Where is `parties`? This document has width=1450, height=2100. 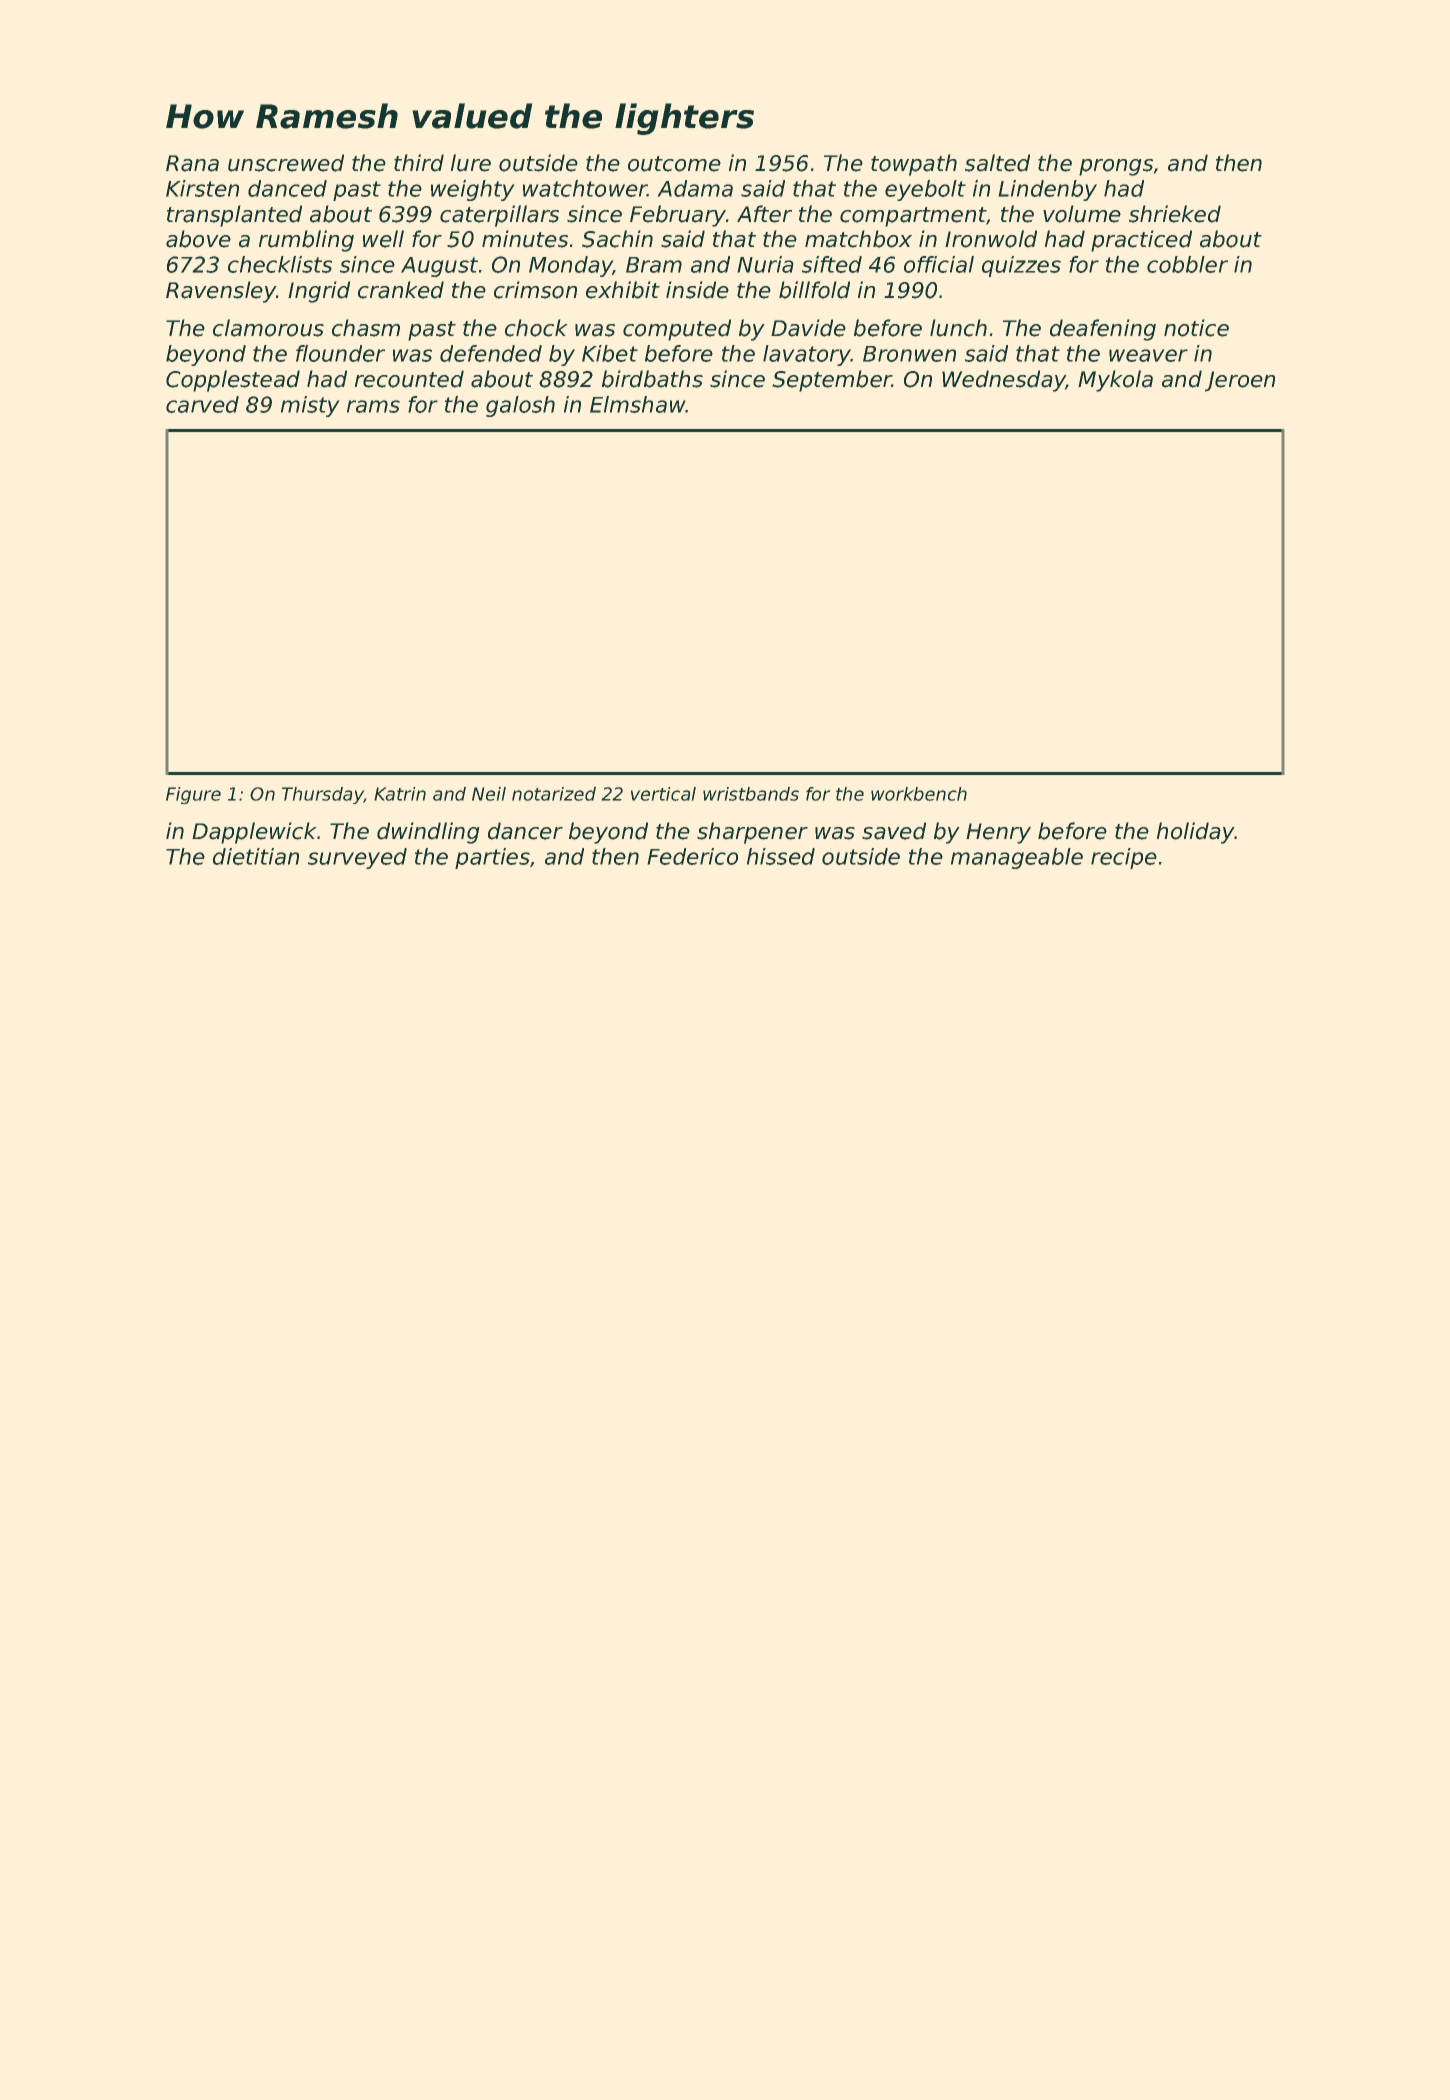
parties is located at coordinates (492, 858).
